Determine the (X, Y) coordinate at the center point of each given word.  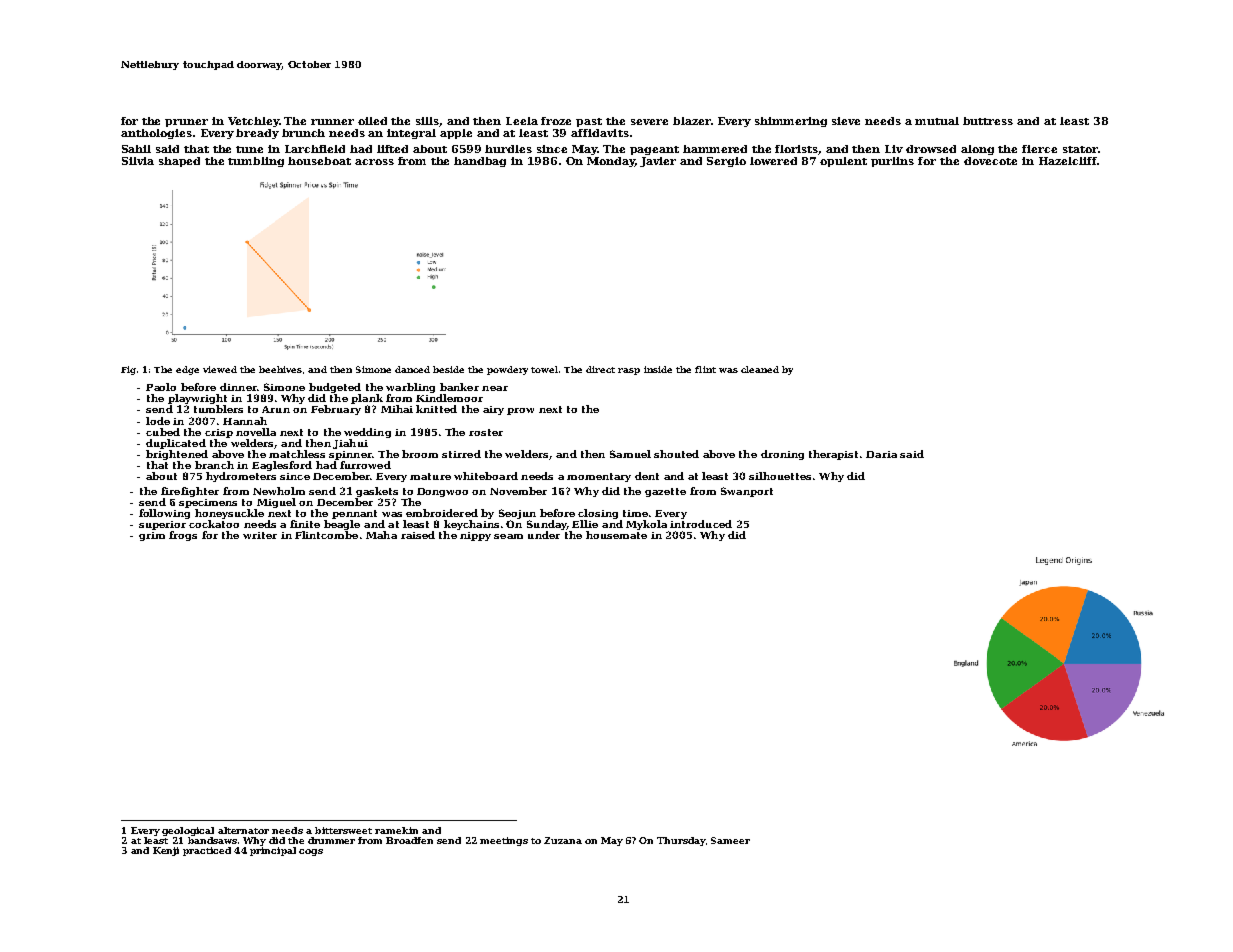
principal (273, 851)
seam (508, 536)
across (374, 162)
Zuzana (563, 840)
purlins (892, 162)
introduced (701, 524)
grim (152, 536)
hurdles (508, 149)
